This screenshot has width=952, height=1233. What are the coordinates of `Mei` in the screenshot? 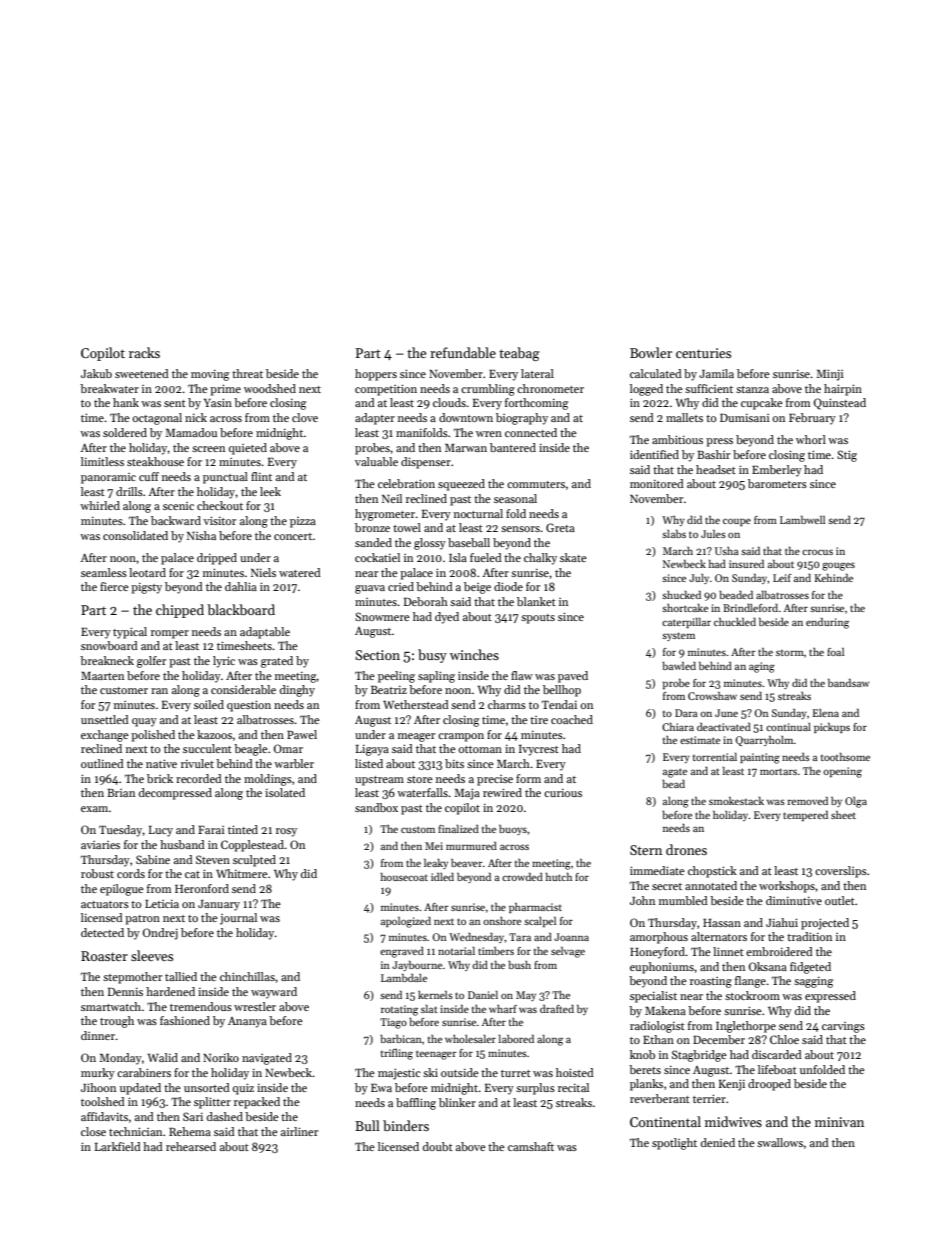 It's located at (434, 846).
